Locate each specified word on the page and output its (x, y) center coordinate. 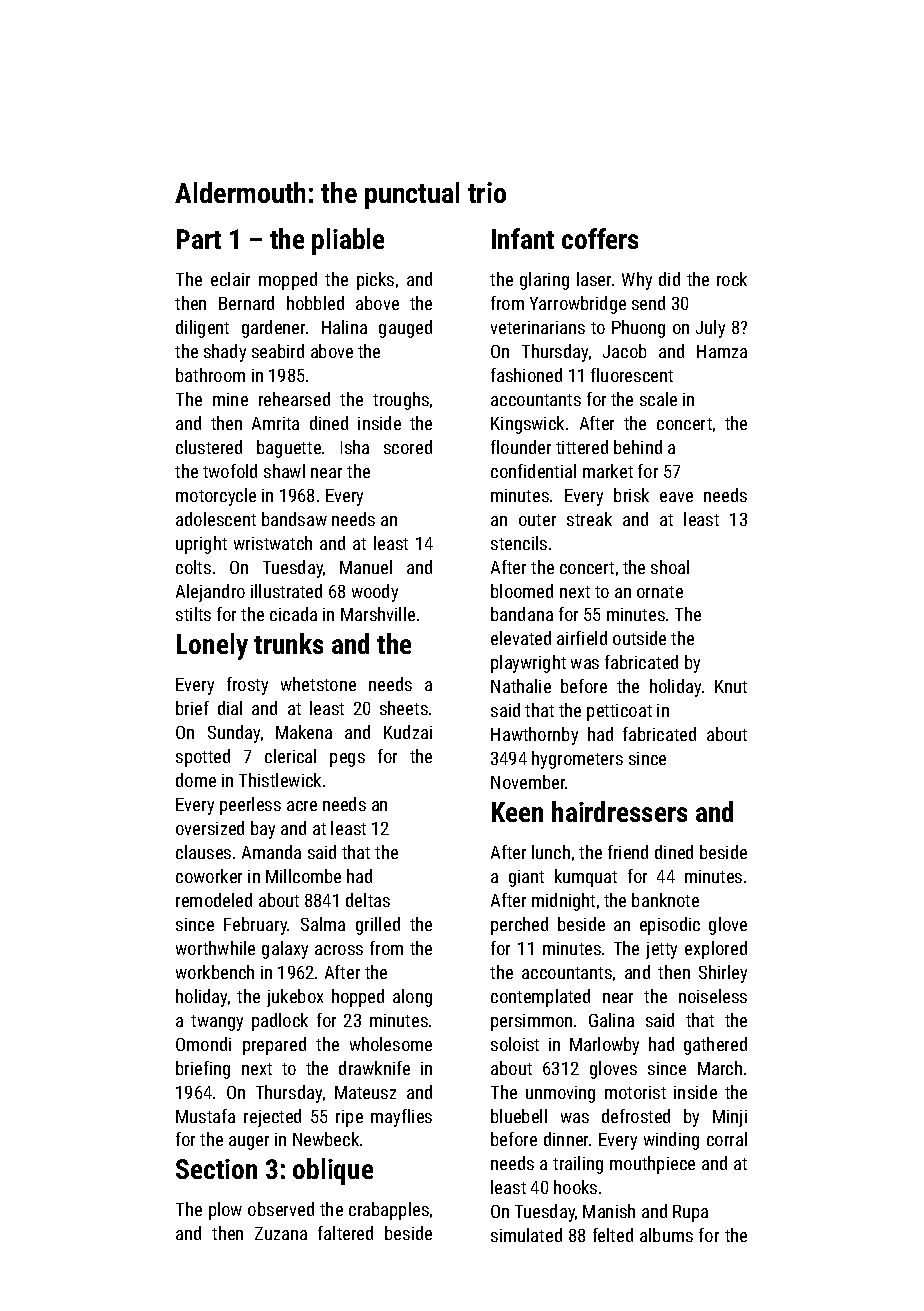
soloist (515, 1044)
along (412, 998)
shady (225, 353)
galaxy (285, 950)
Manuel (366, 567)
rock (732, 279)
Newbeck (326, 1139)
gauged (405, 329)
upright (201, 545)
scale (658, 399)
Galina (611, 1020)
